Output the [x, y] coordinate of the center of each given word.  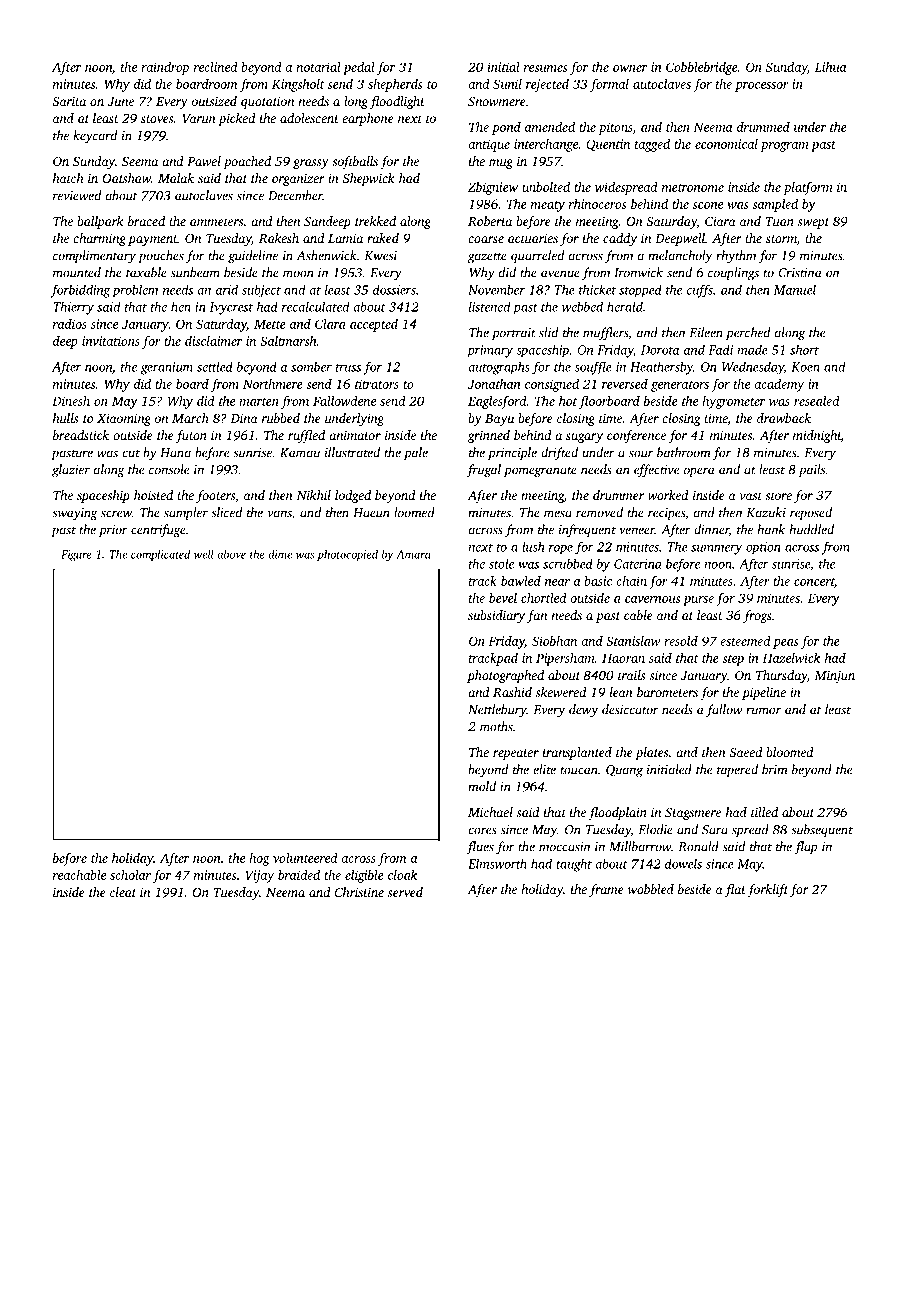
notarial [318, 67]
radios [70, 324]
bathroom [684, 452]
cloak [402, 875]
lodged [353, 496]
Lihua [830, 67]
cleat [123, 892]
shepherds [395, 85]
